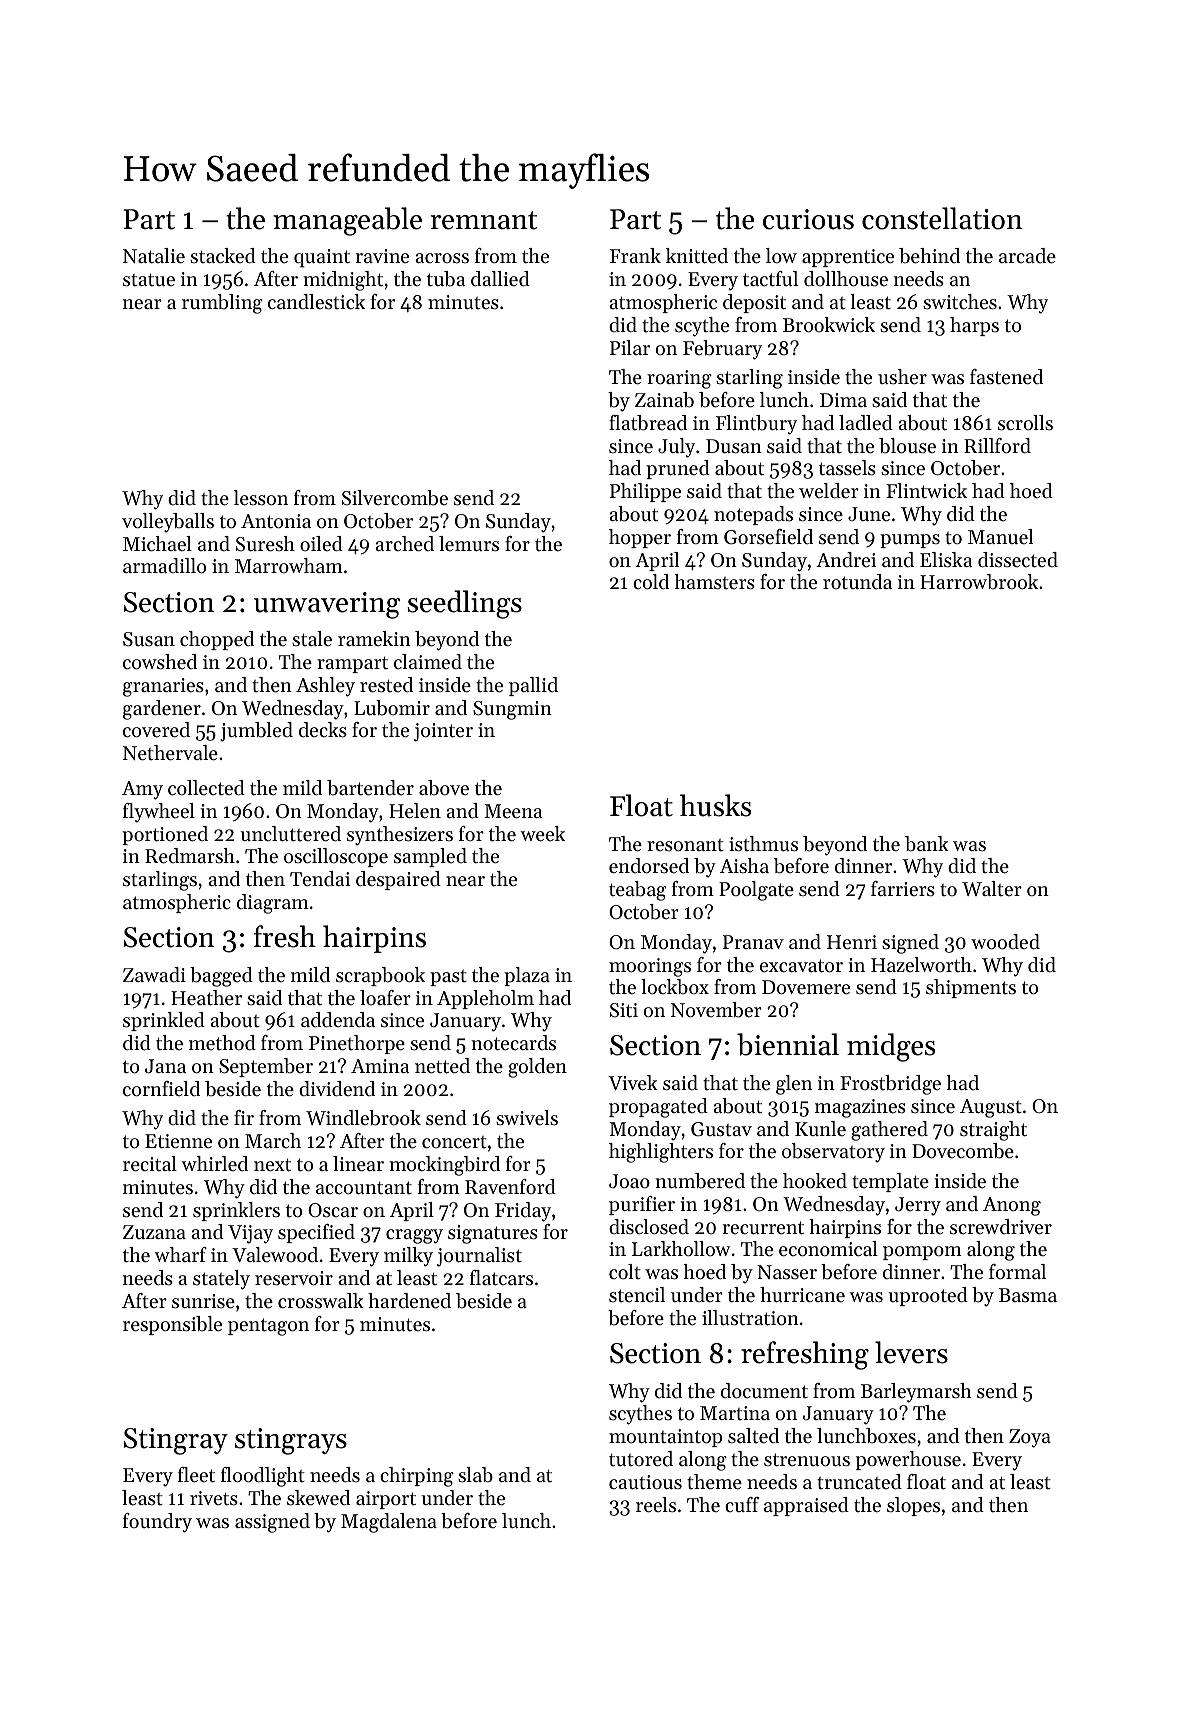 This document has height=1713, width=1182. What do you see at coordinates (637, 1295) in the document?
I see `stencil` at bounding box center [637, 1295].
